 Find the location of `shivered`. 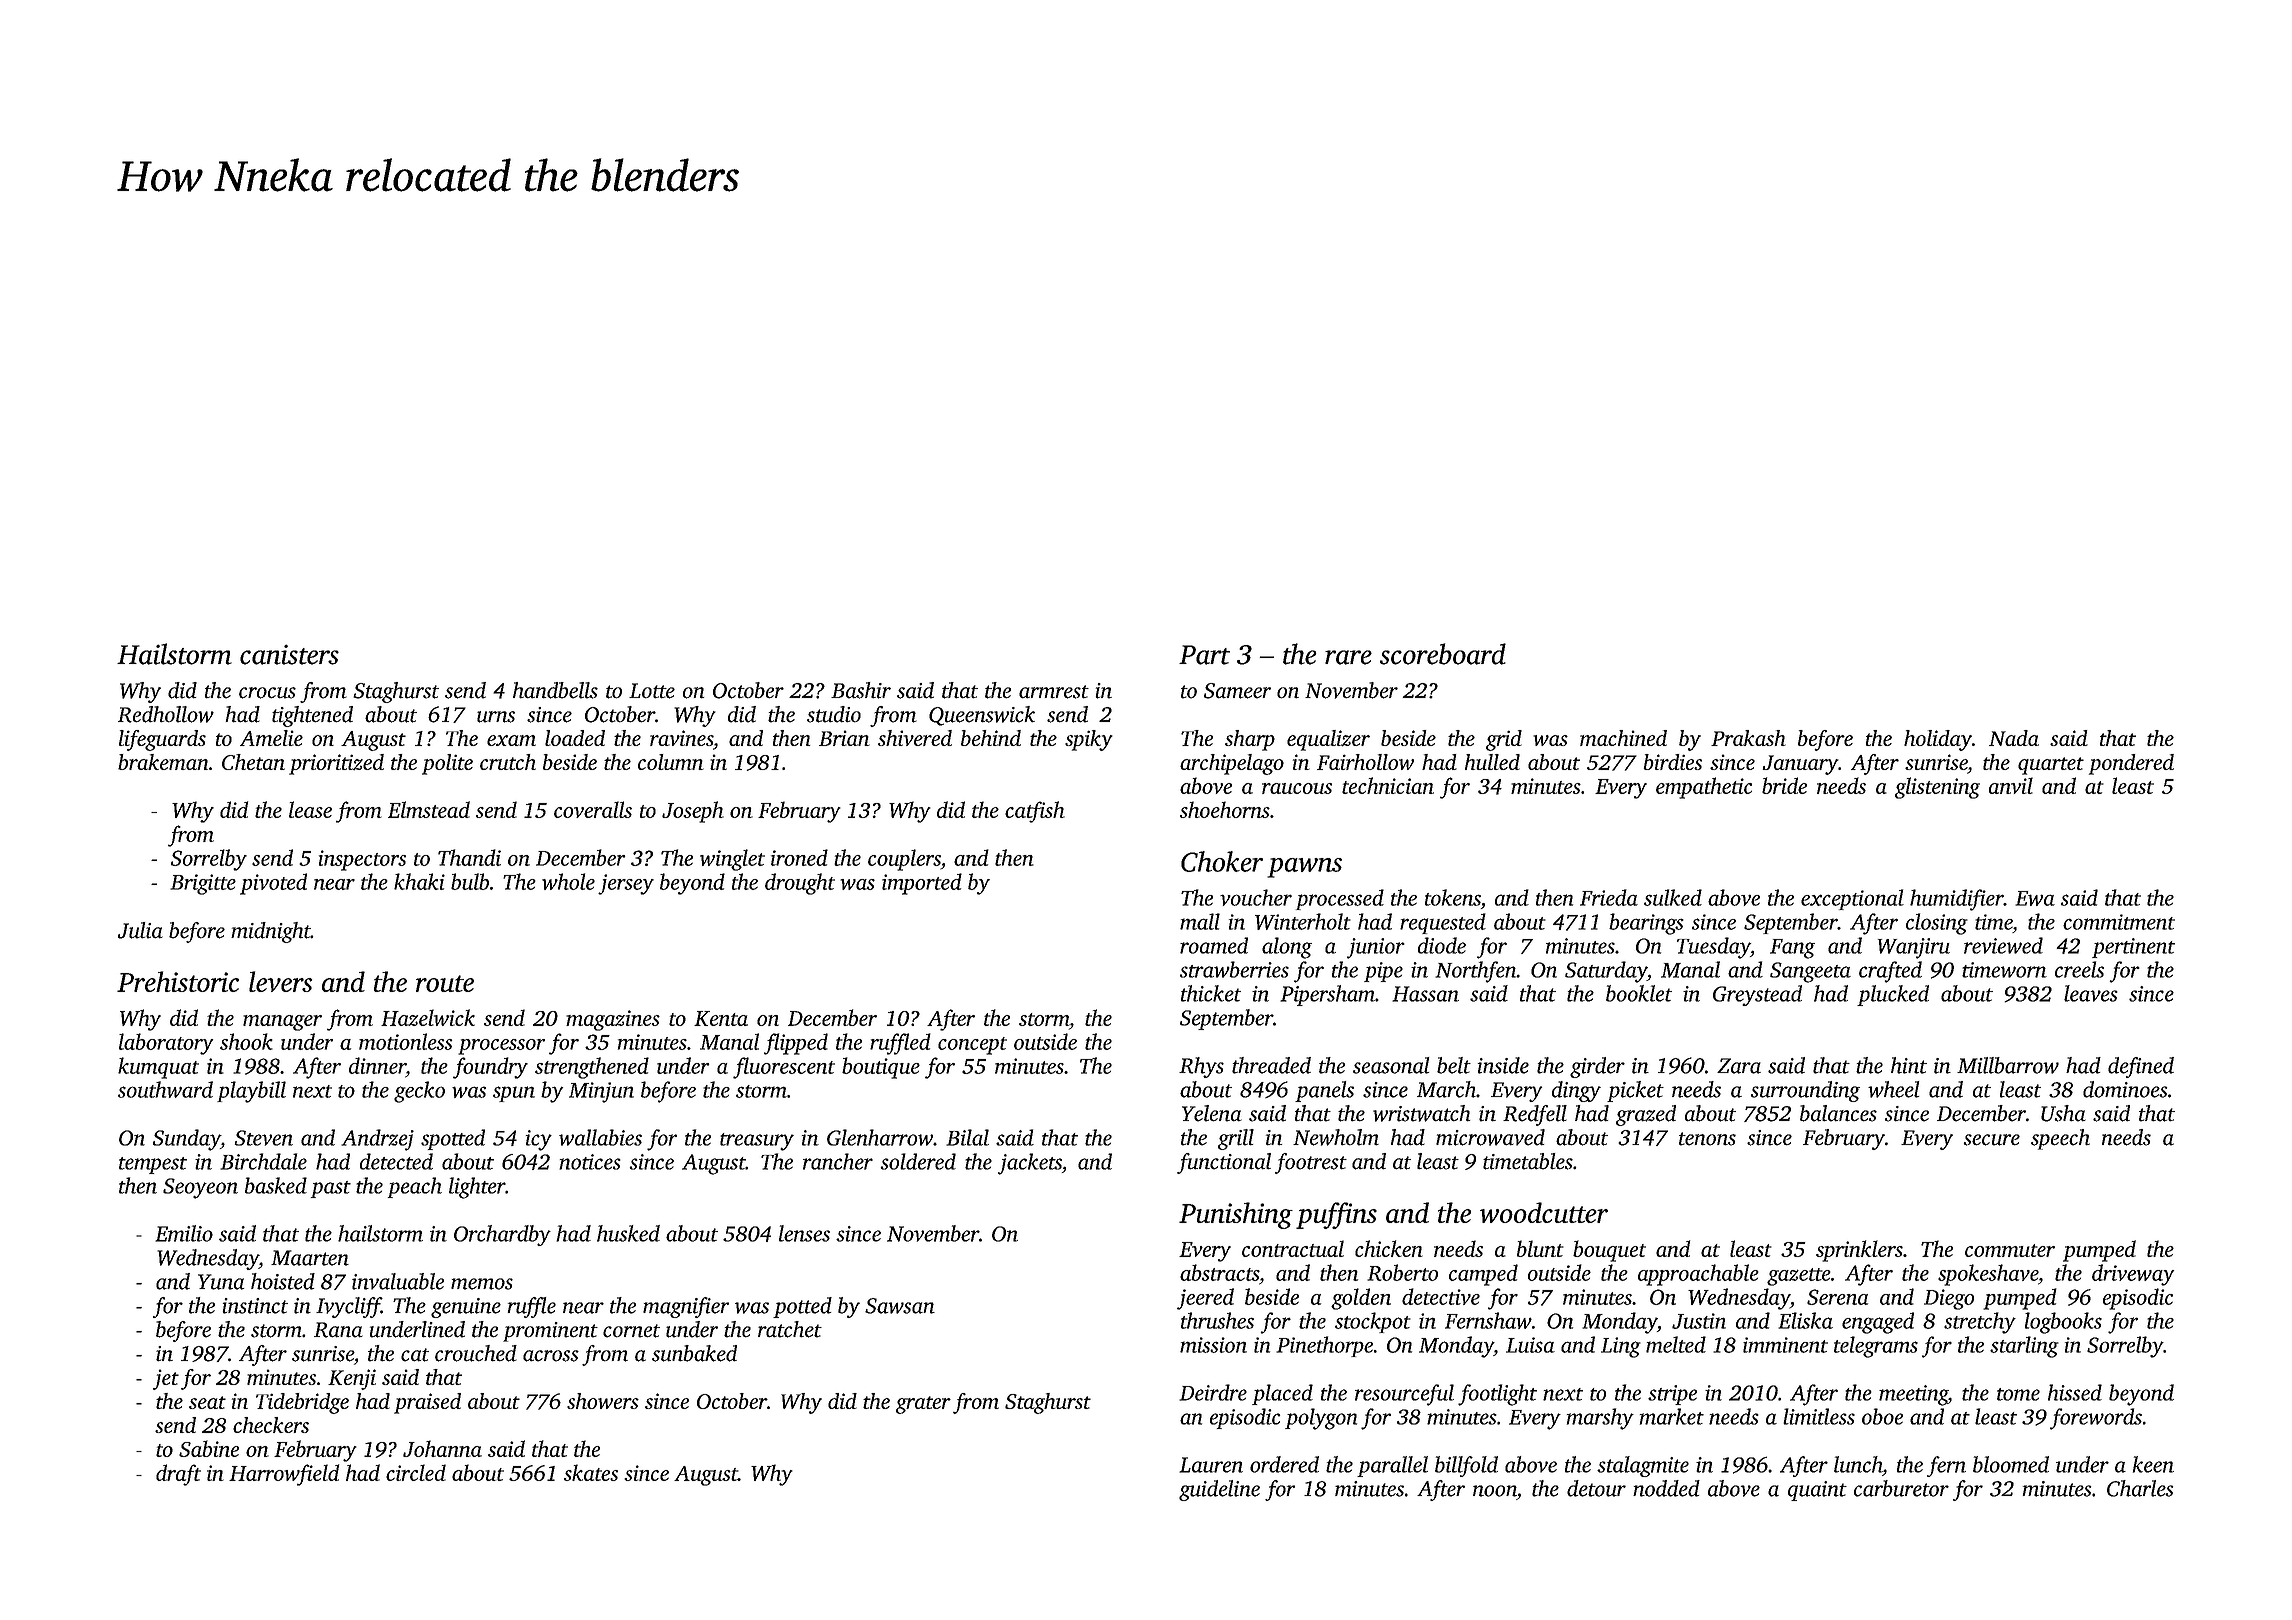

shivered is located at coordinates (915, 738).
